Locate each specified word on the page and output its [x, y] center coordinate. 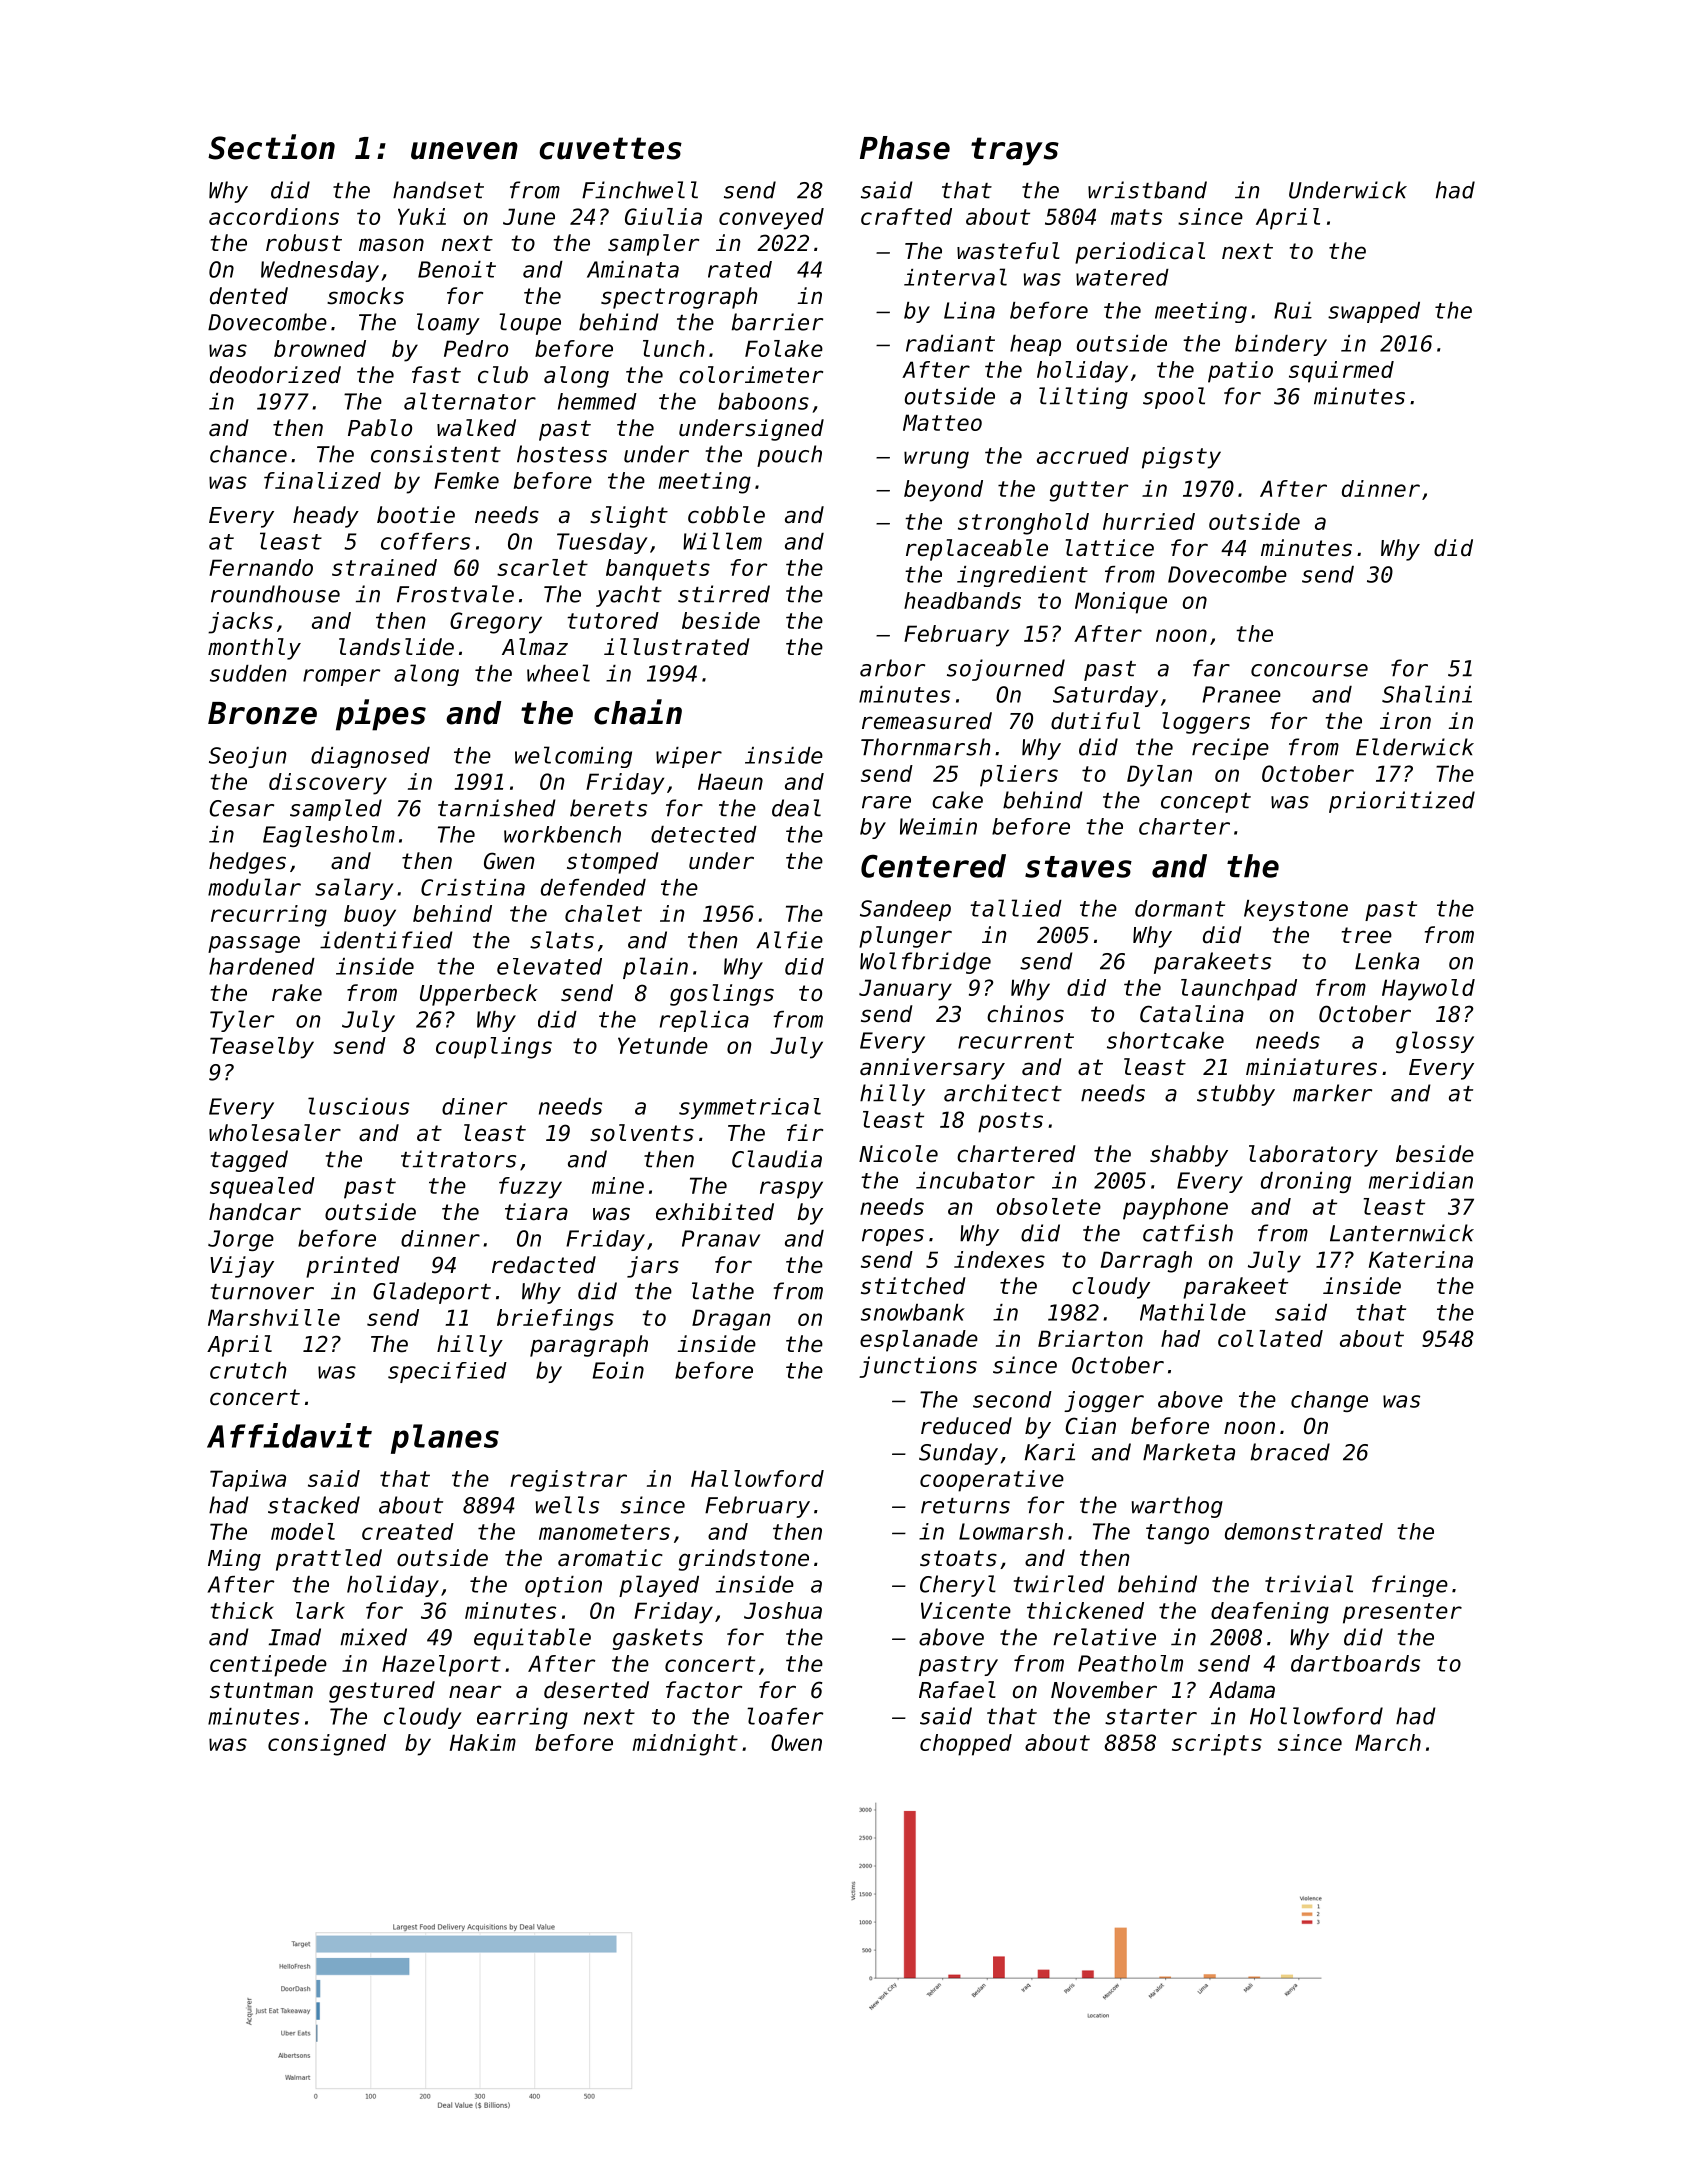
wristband [1147, 190]
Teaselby [262, 1048]
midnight [685, 1745]
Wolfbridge [925, 963]
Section [271, 147]
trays [1015, 151]
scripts [1217, 1745]
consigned [327, 1745]
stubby [1236, 1095]
